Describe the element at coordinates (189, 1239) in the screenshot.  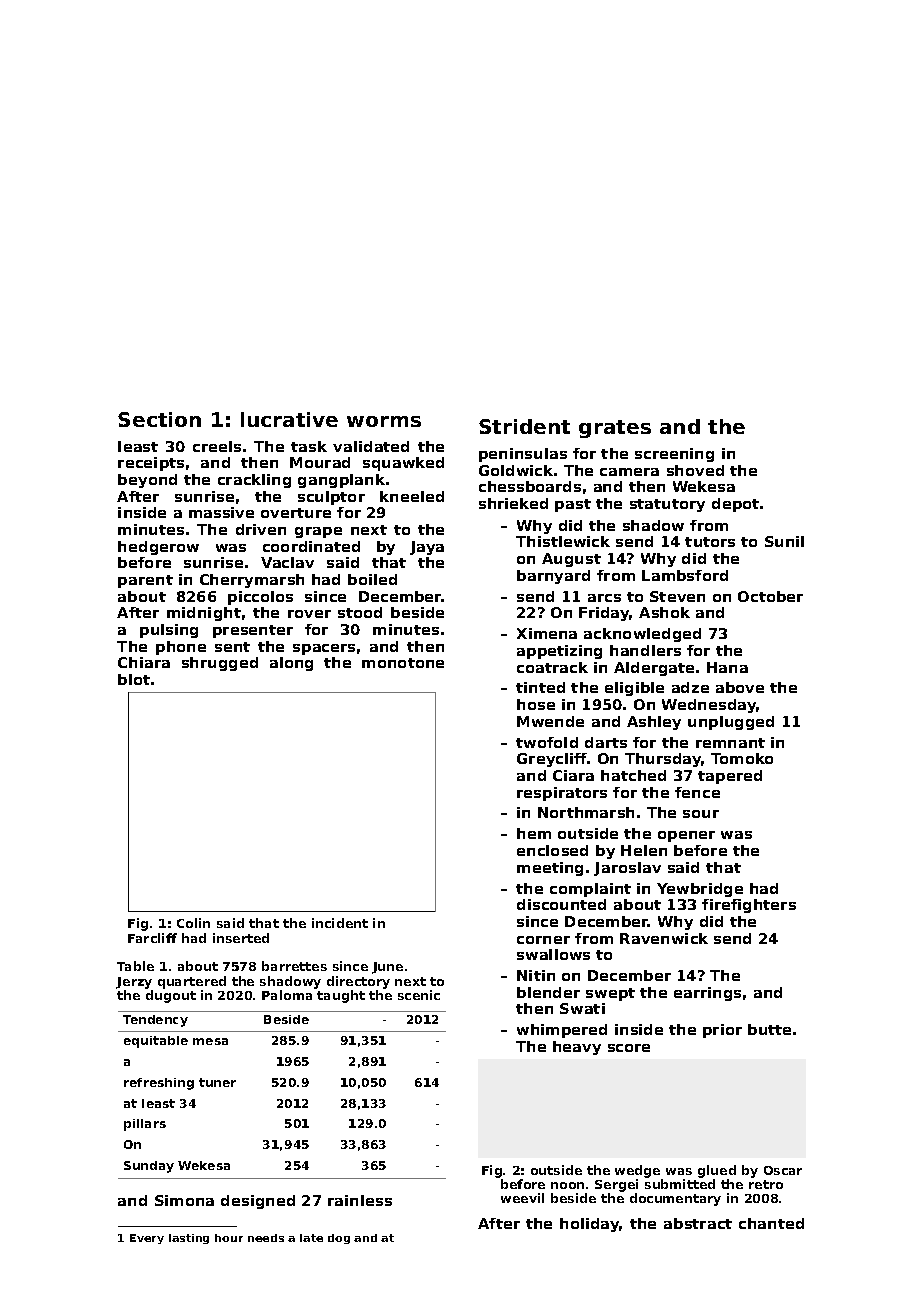
I see `lasting` at that location.
